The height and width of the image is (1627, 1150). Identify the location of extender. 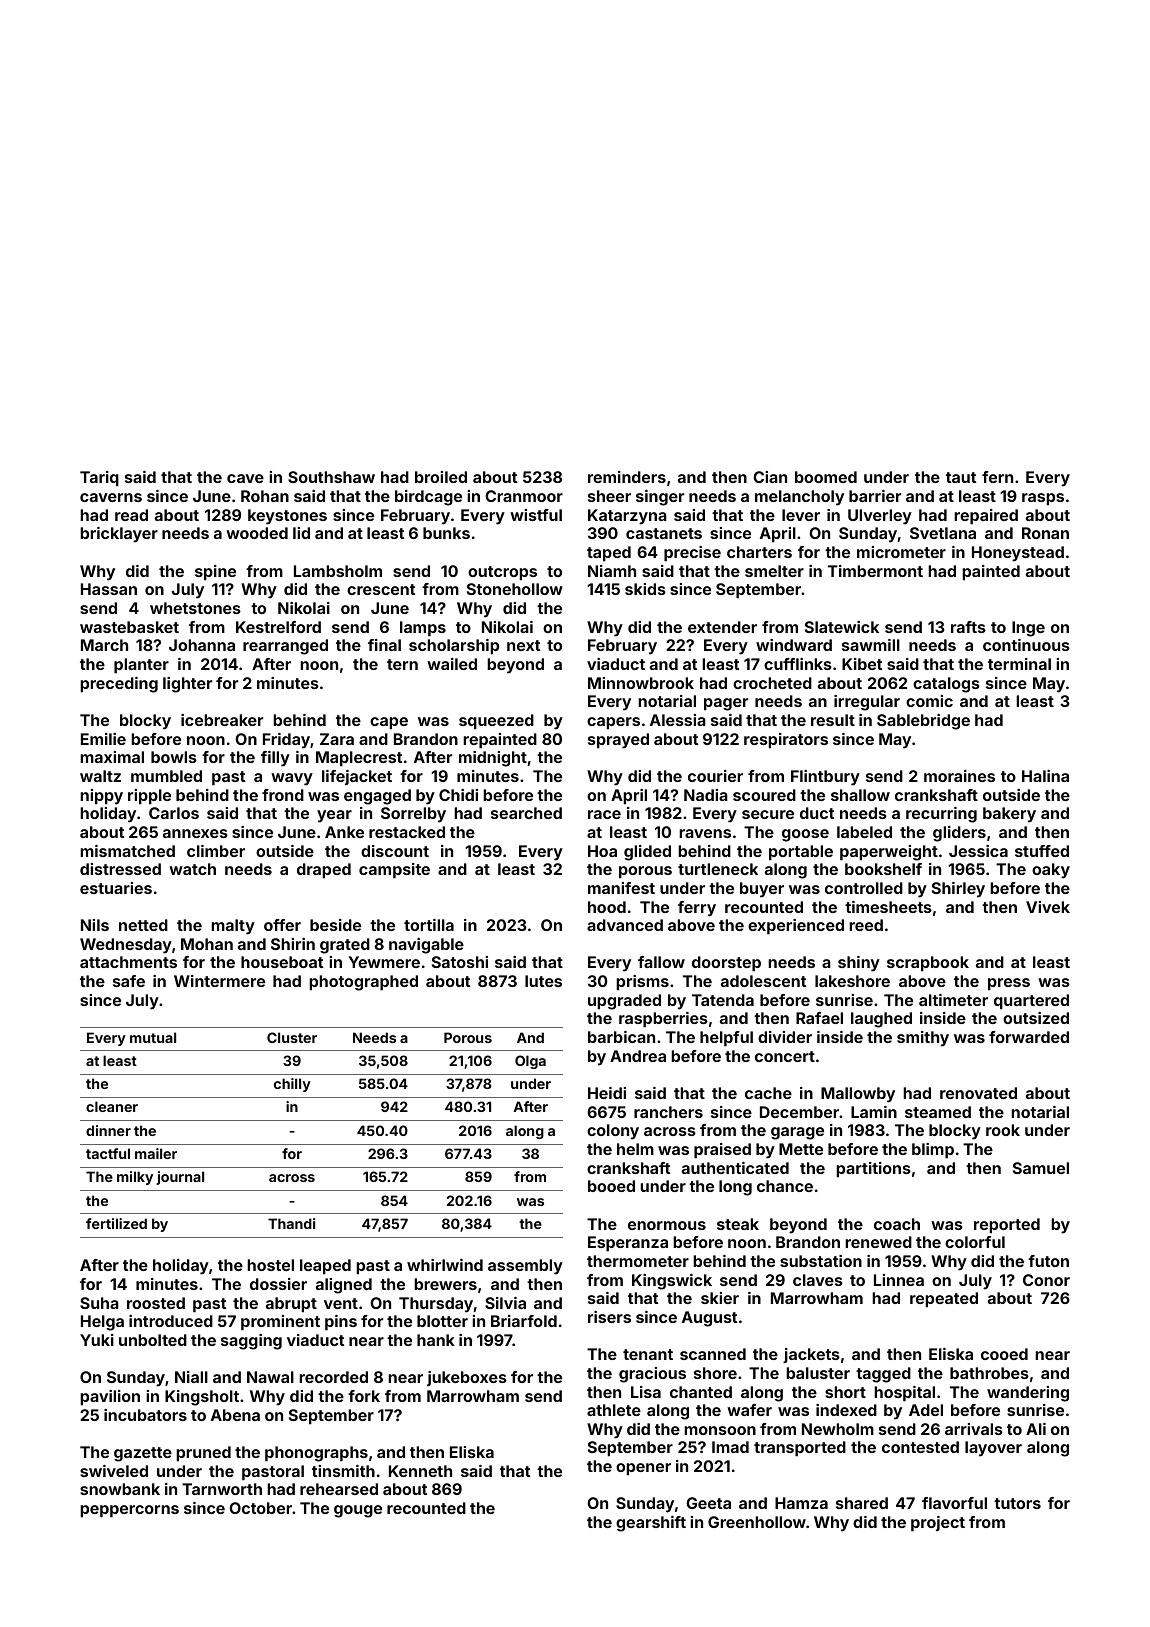
(722, 627).
